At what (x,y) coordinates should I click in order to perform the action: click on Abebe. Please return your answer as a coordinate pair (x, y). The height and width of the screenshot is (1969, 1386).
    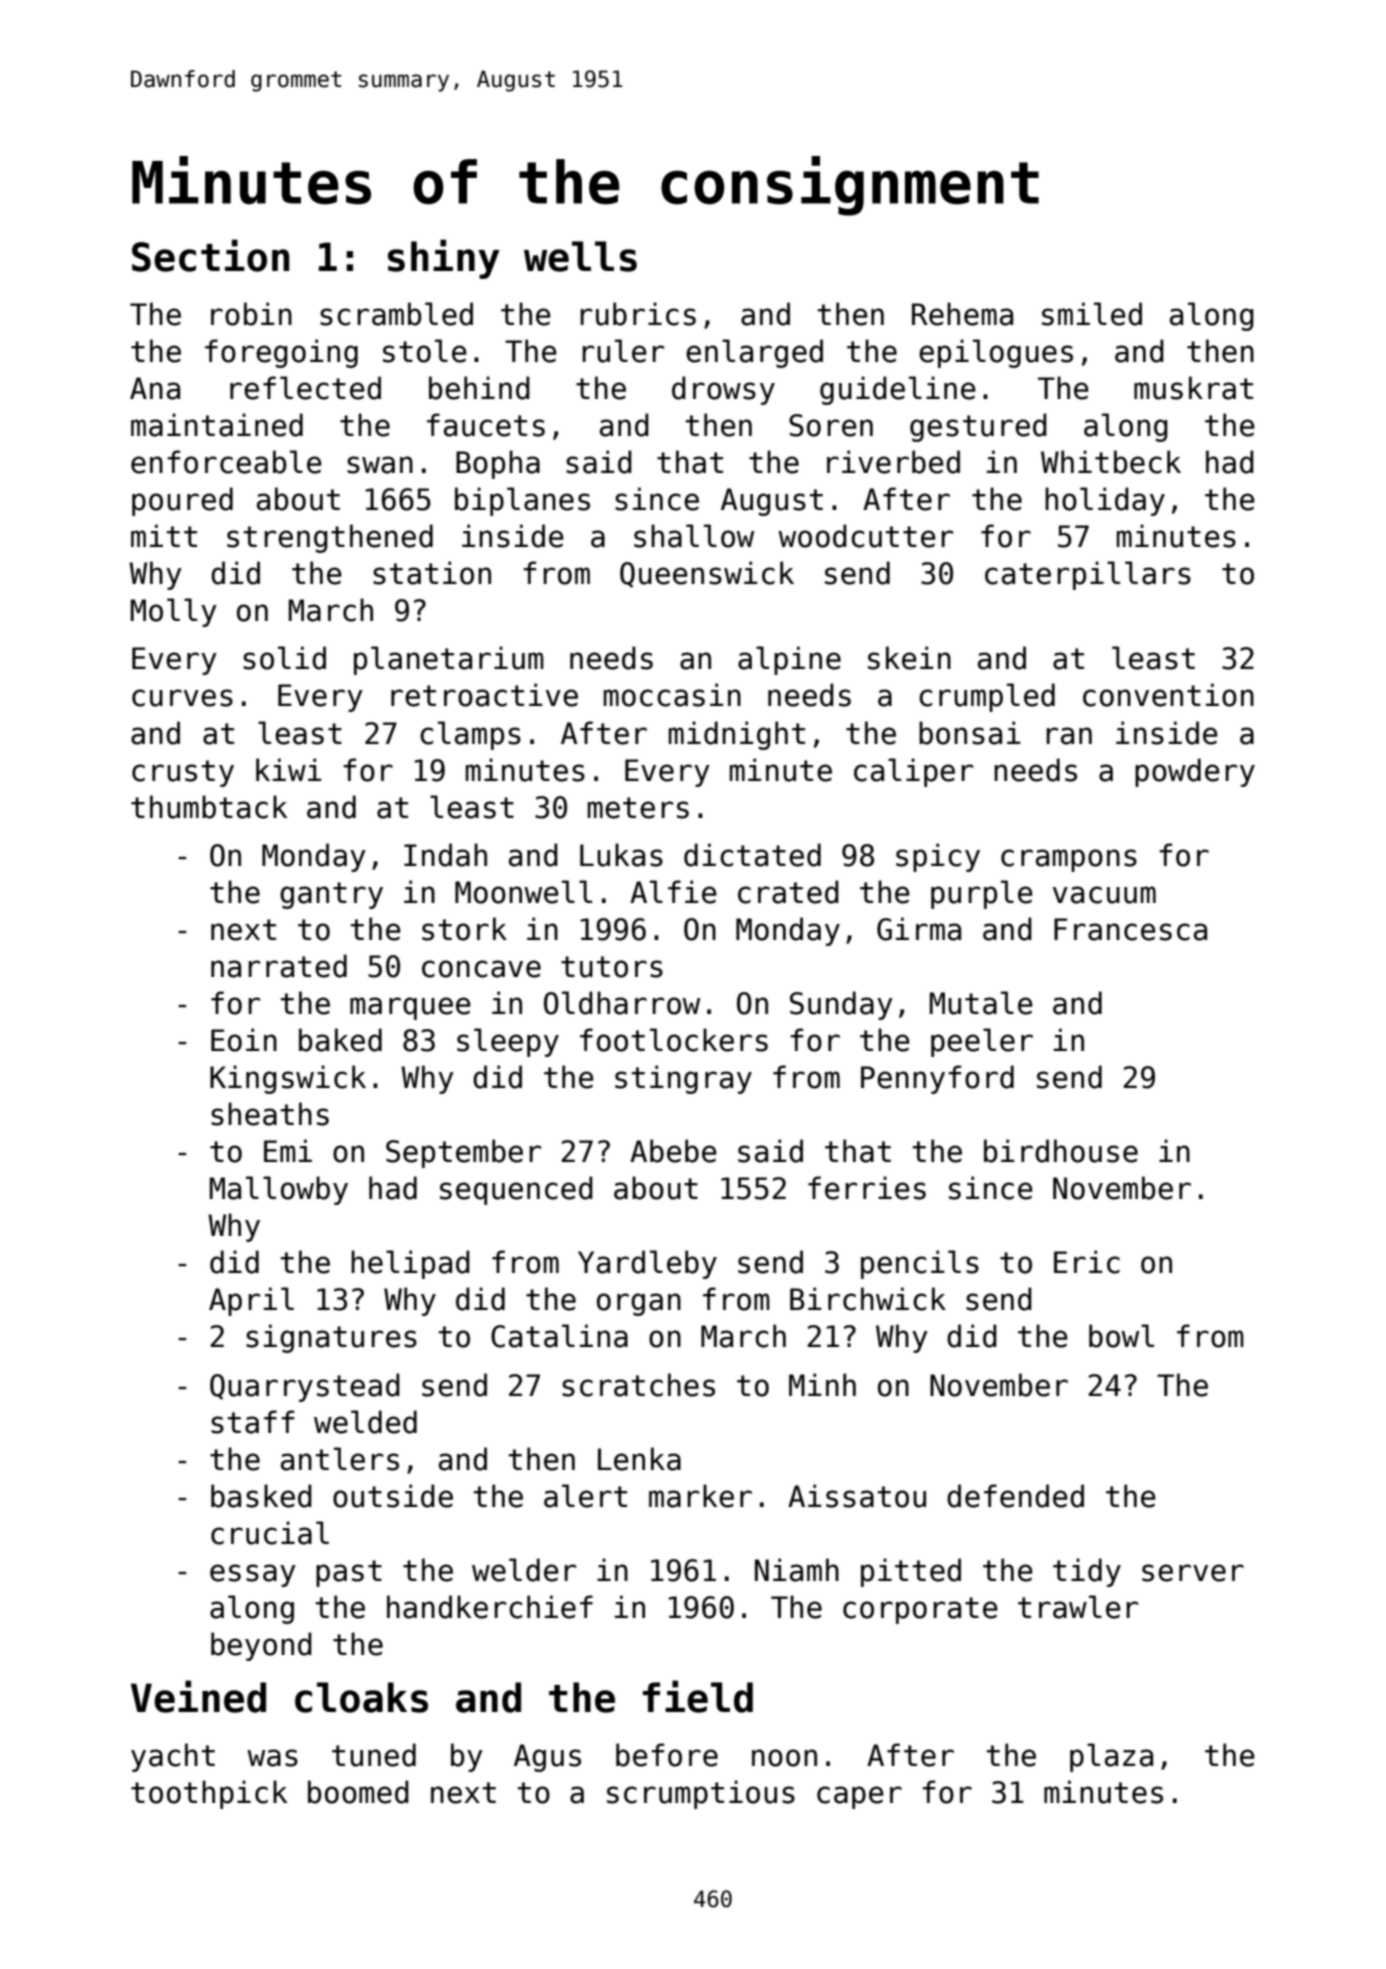
    Looking at the image, I should click on (673, 1151).
